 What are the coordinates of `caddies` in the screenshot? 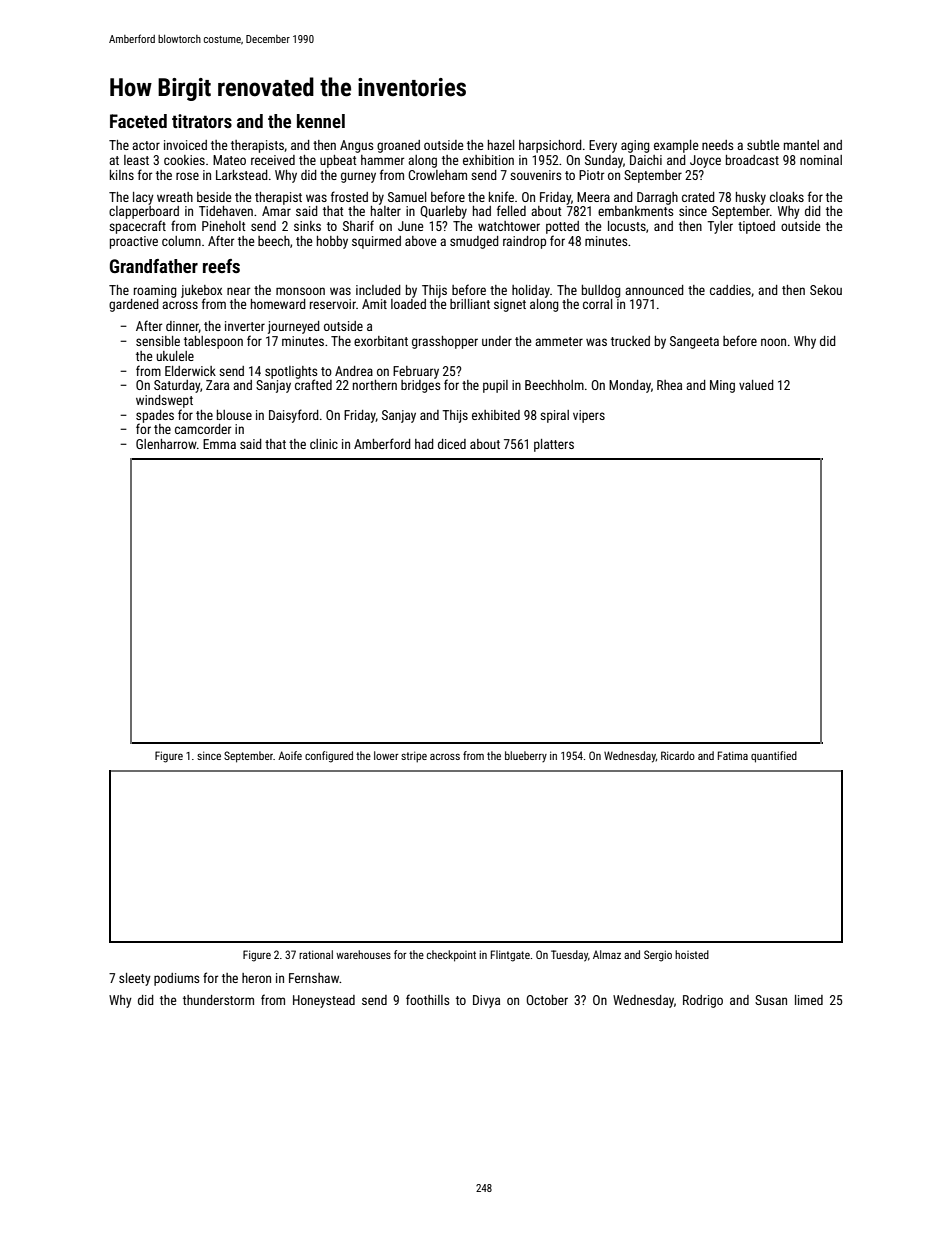 It's located at (730, 290).
